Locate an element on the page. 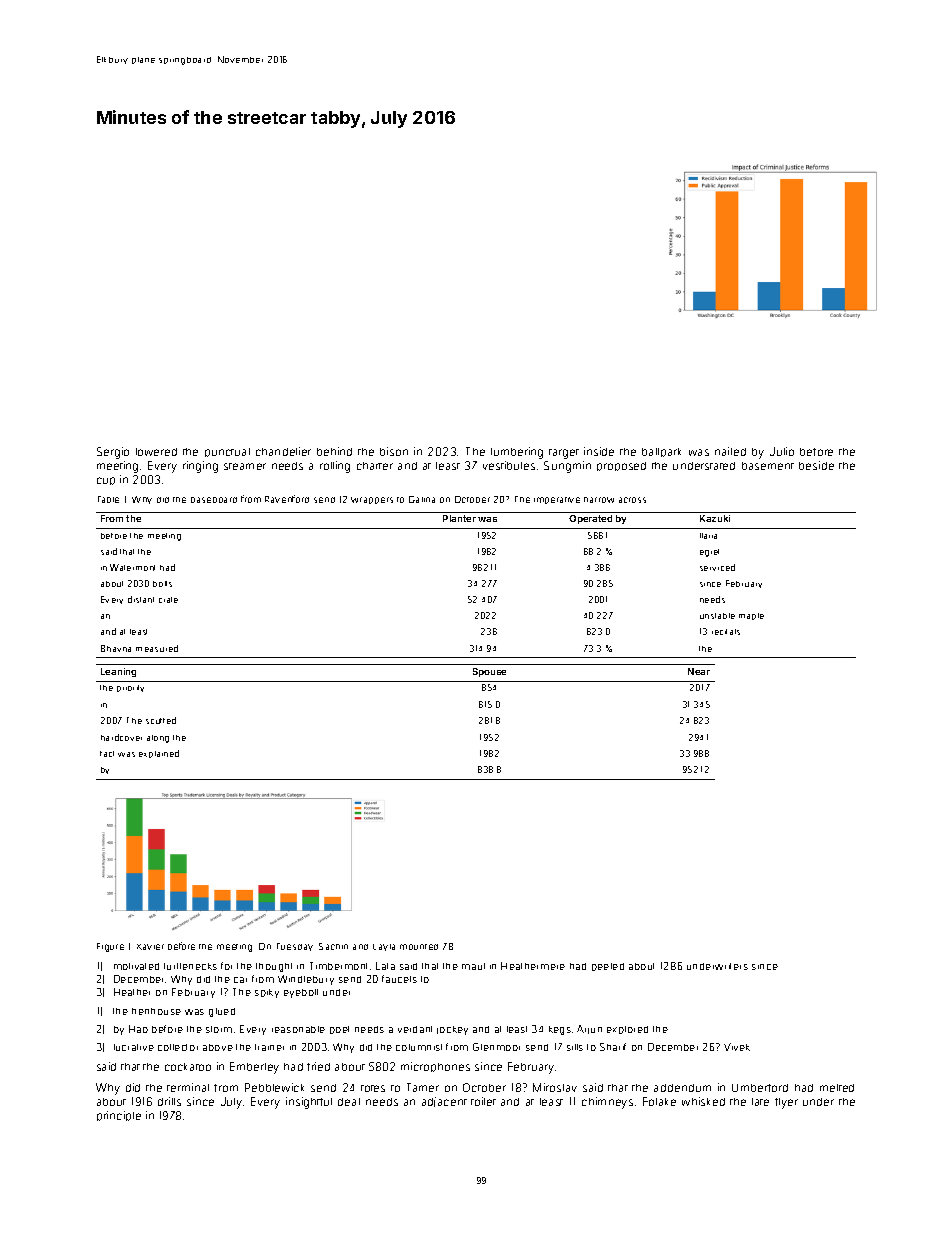 Image resolution: width=952 pixels, height=1233 pixels. Spouse is located at coordinates (489, 672).
